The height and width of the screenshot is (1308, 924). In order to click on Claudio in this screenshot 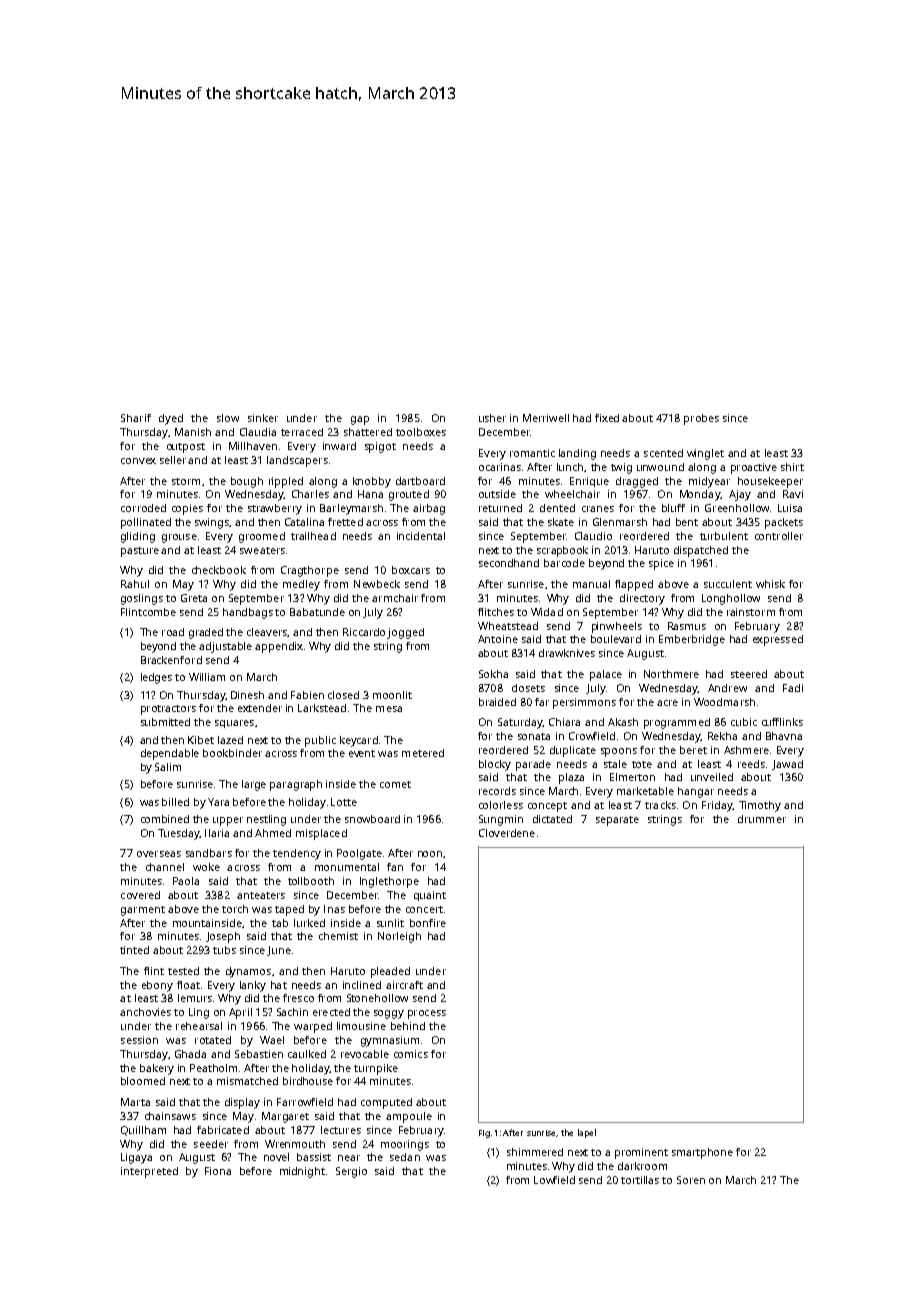, I will do `click(593, 536)`.
